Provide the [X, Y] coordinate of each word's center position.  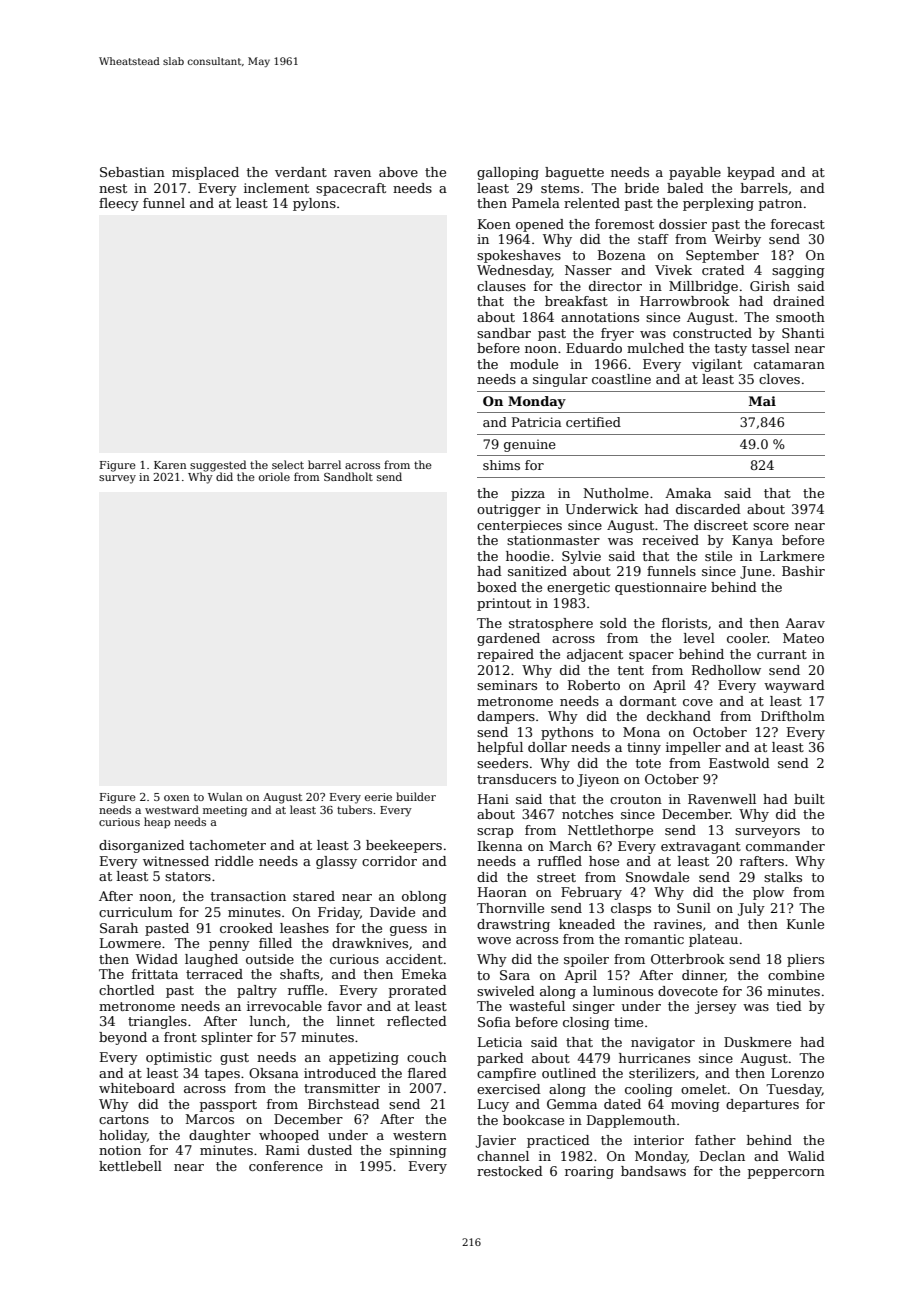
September [722, 256]
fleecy [119, 204]
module [534, 364]
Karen [170, 465]
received [670, 540]
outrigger [509, 510]
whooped [289, 1136]
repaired [505, 655]
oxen [177, 798]
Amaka [688, 493]
